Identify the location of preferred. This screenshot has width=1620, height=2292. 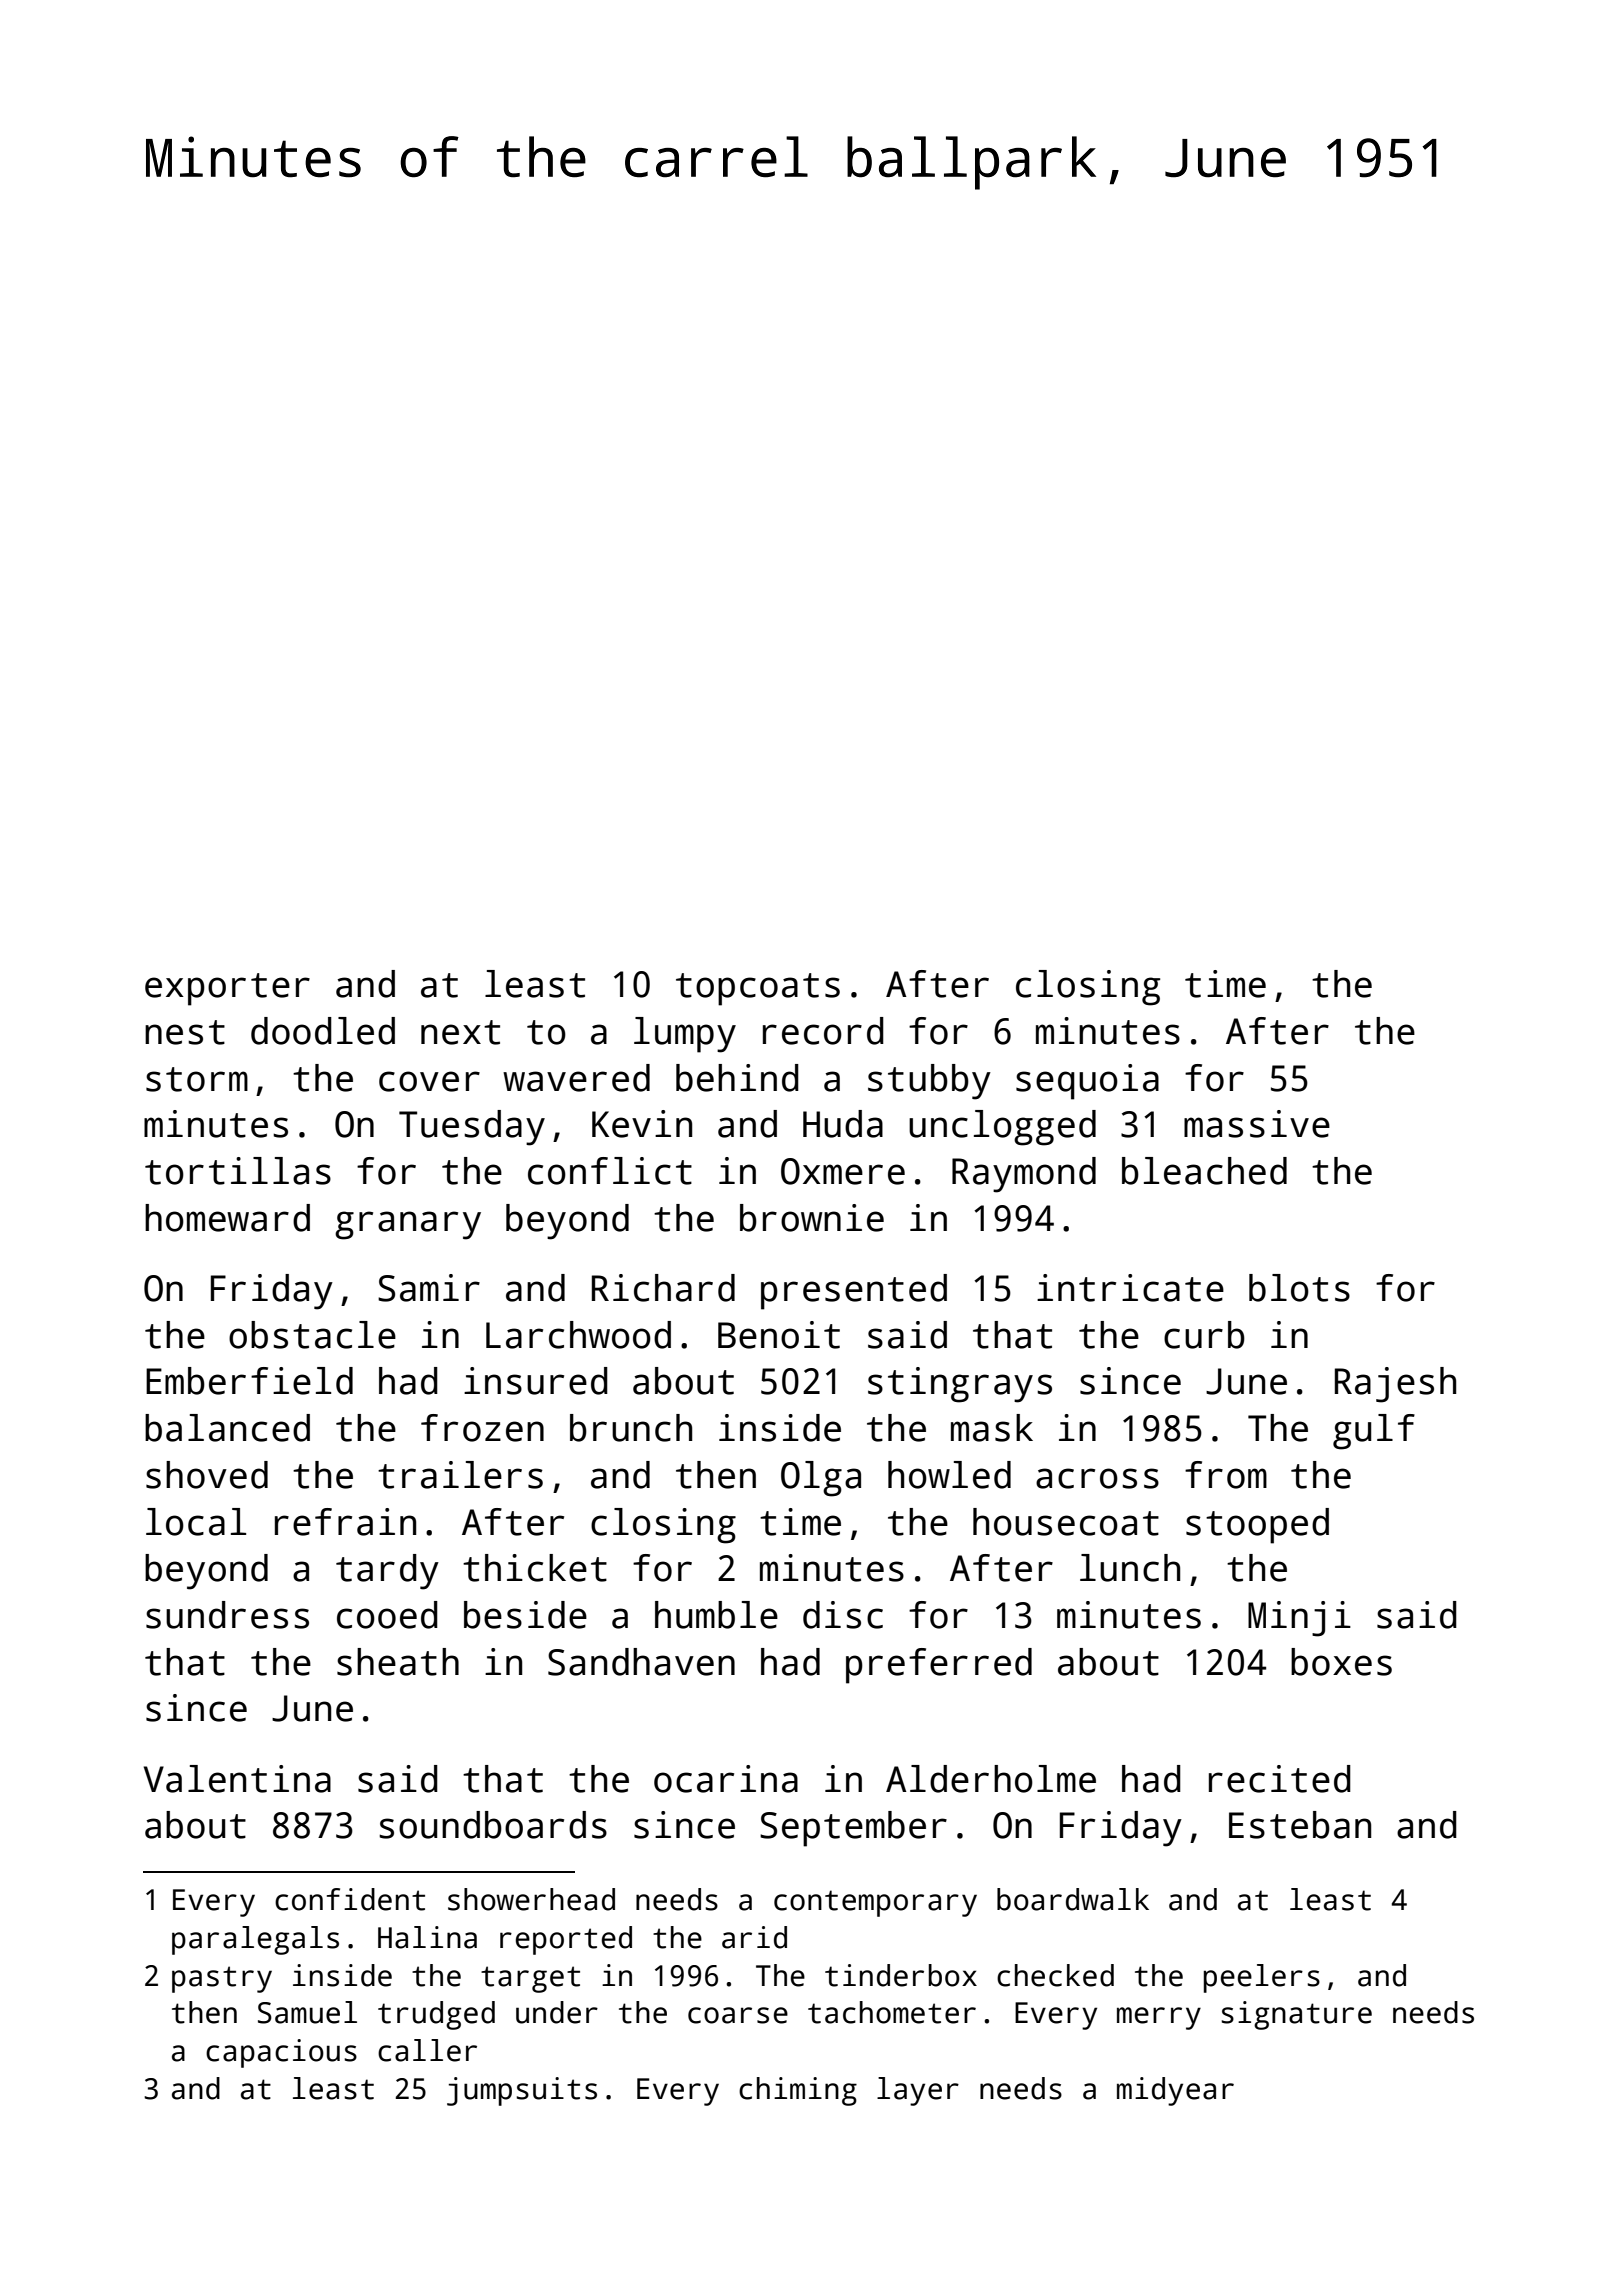
(939, 1666).
